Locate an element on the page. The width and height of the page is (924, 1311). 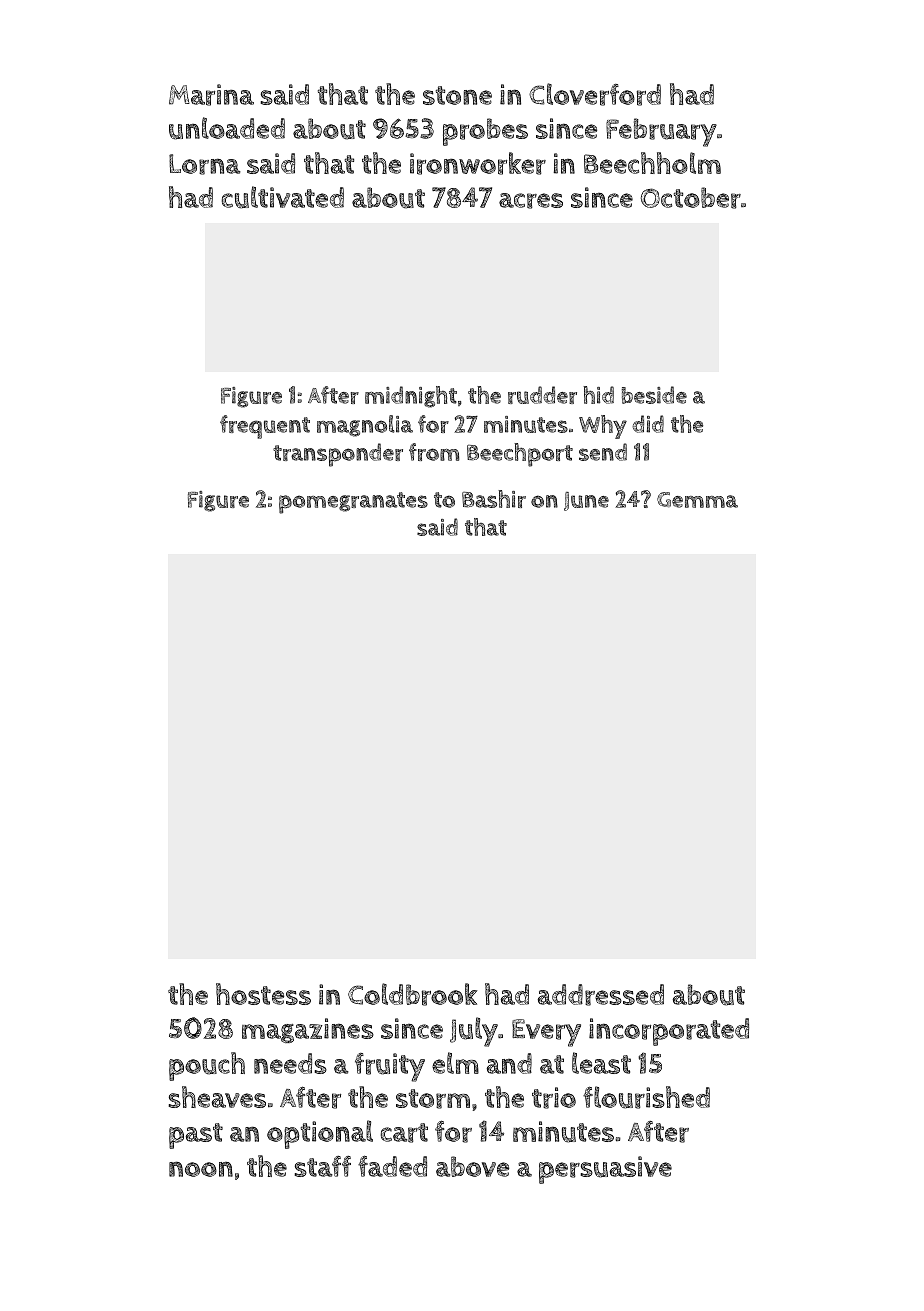
Cloverford is located at coordinates (595, 94).
